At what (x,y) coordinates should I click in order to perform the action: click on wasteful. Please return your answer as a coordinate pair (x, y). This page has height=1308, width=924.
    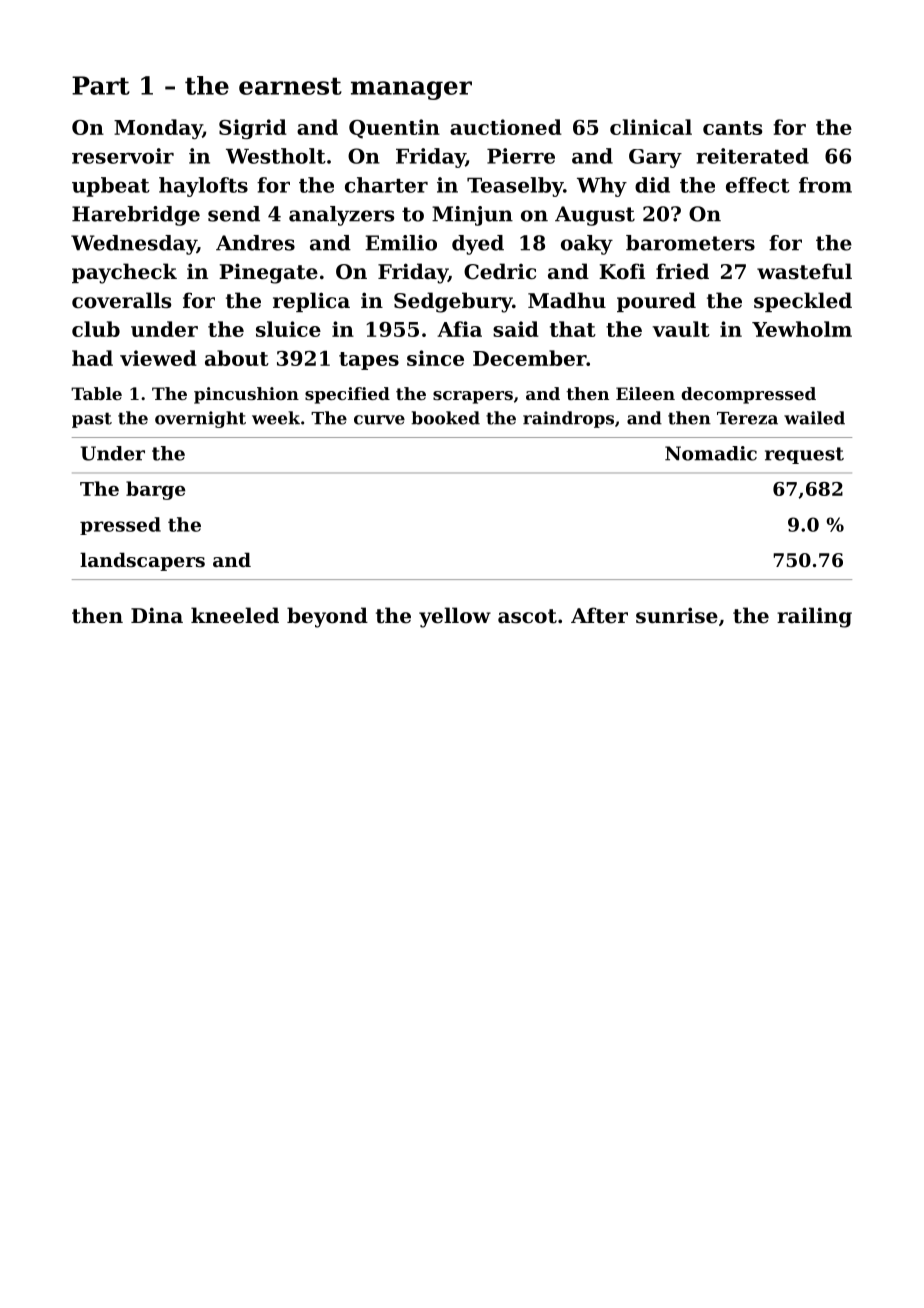
    Looking at the image, I should click on (804, 271).
